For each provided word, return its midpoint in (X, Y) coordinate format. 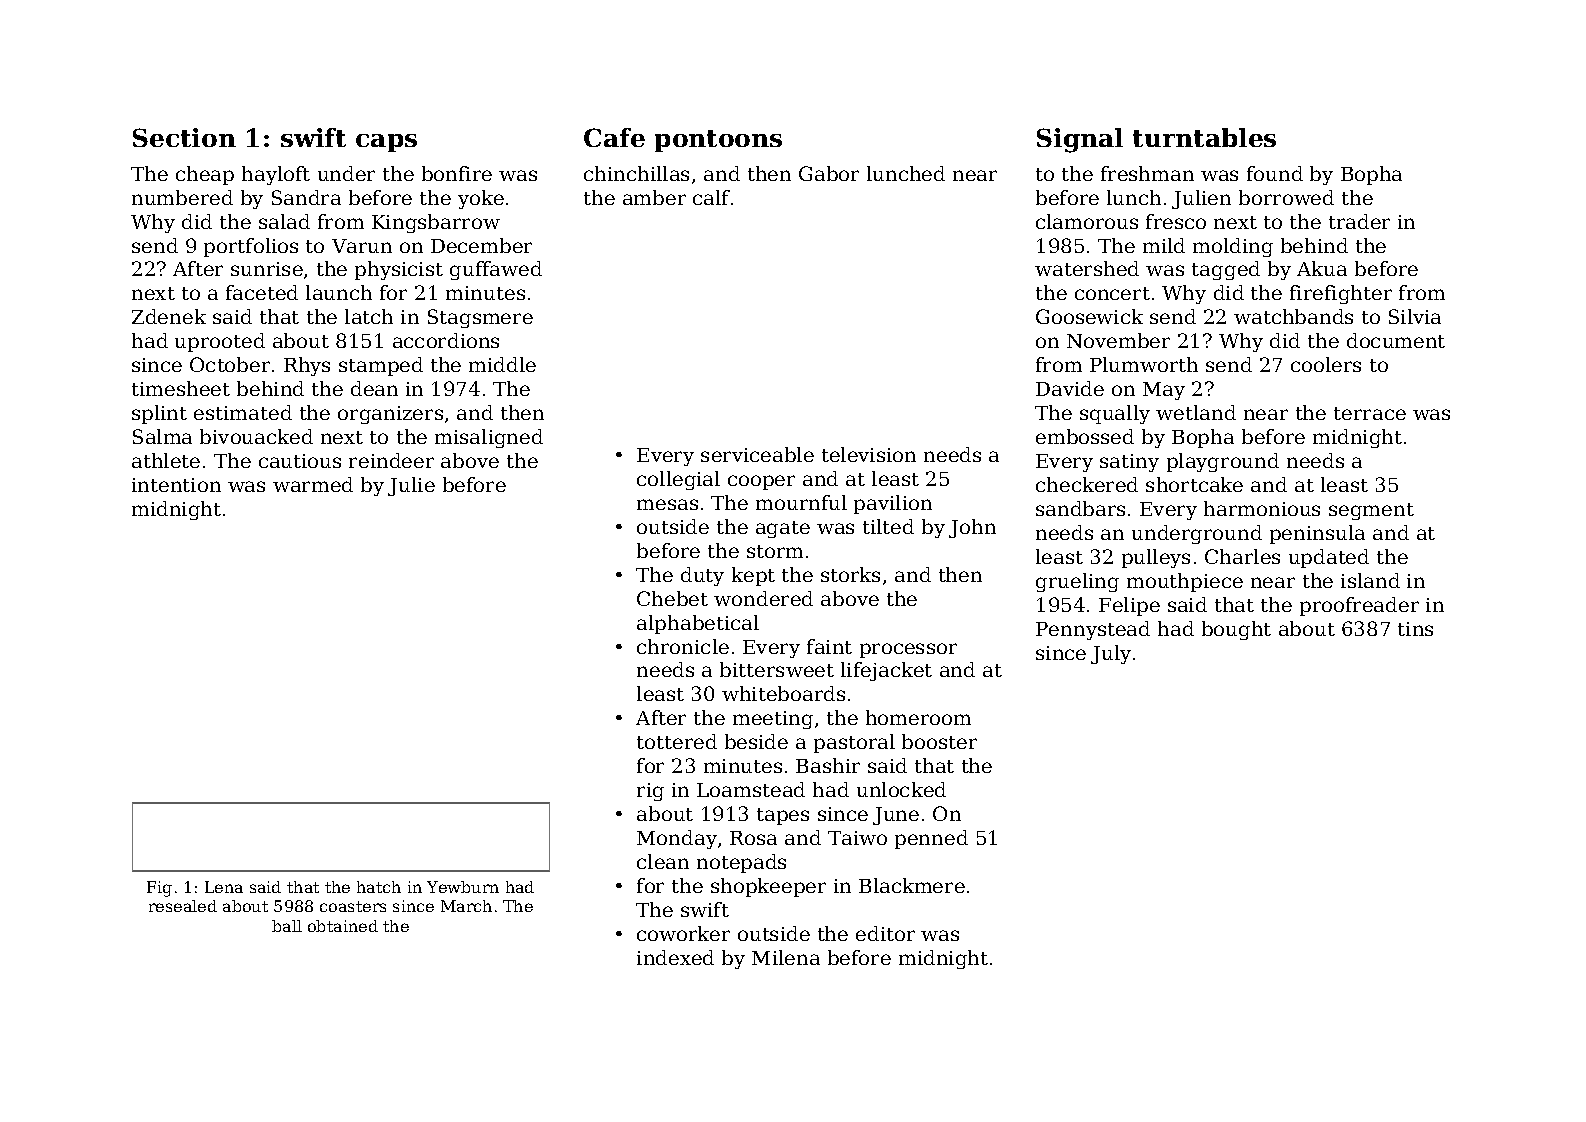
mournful (801, 502)
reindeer (391, 460)
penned (931, 839)
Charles (1242, 556)
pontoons (718, 141)
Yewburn (463, 887)
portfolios (251, 247)
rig (650, 792)
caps (386, 143)
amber (654, 197)
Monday (677, 839)
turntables (1204, 137)
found (1275, 173)
